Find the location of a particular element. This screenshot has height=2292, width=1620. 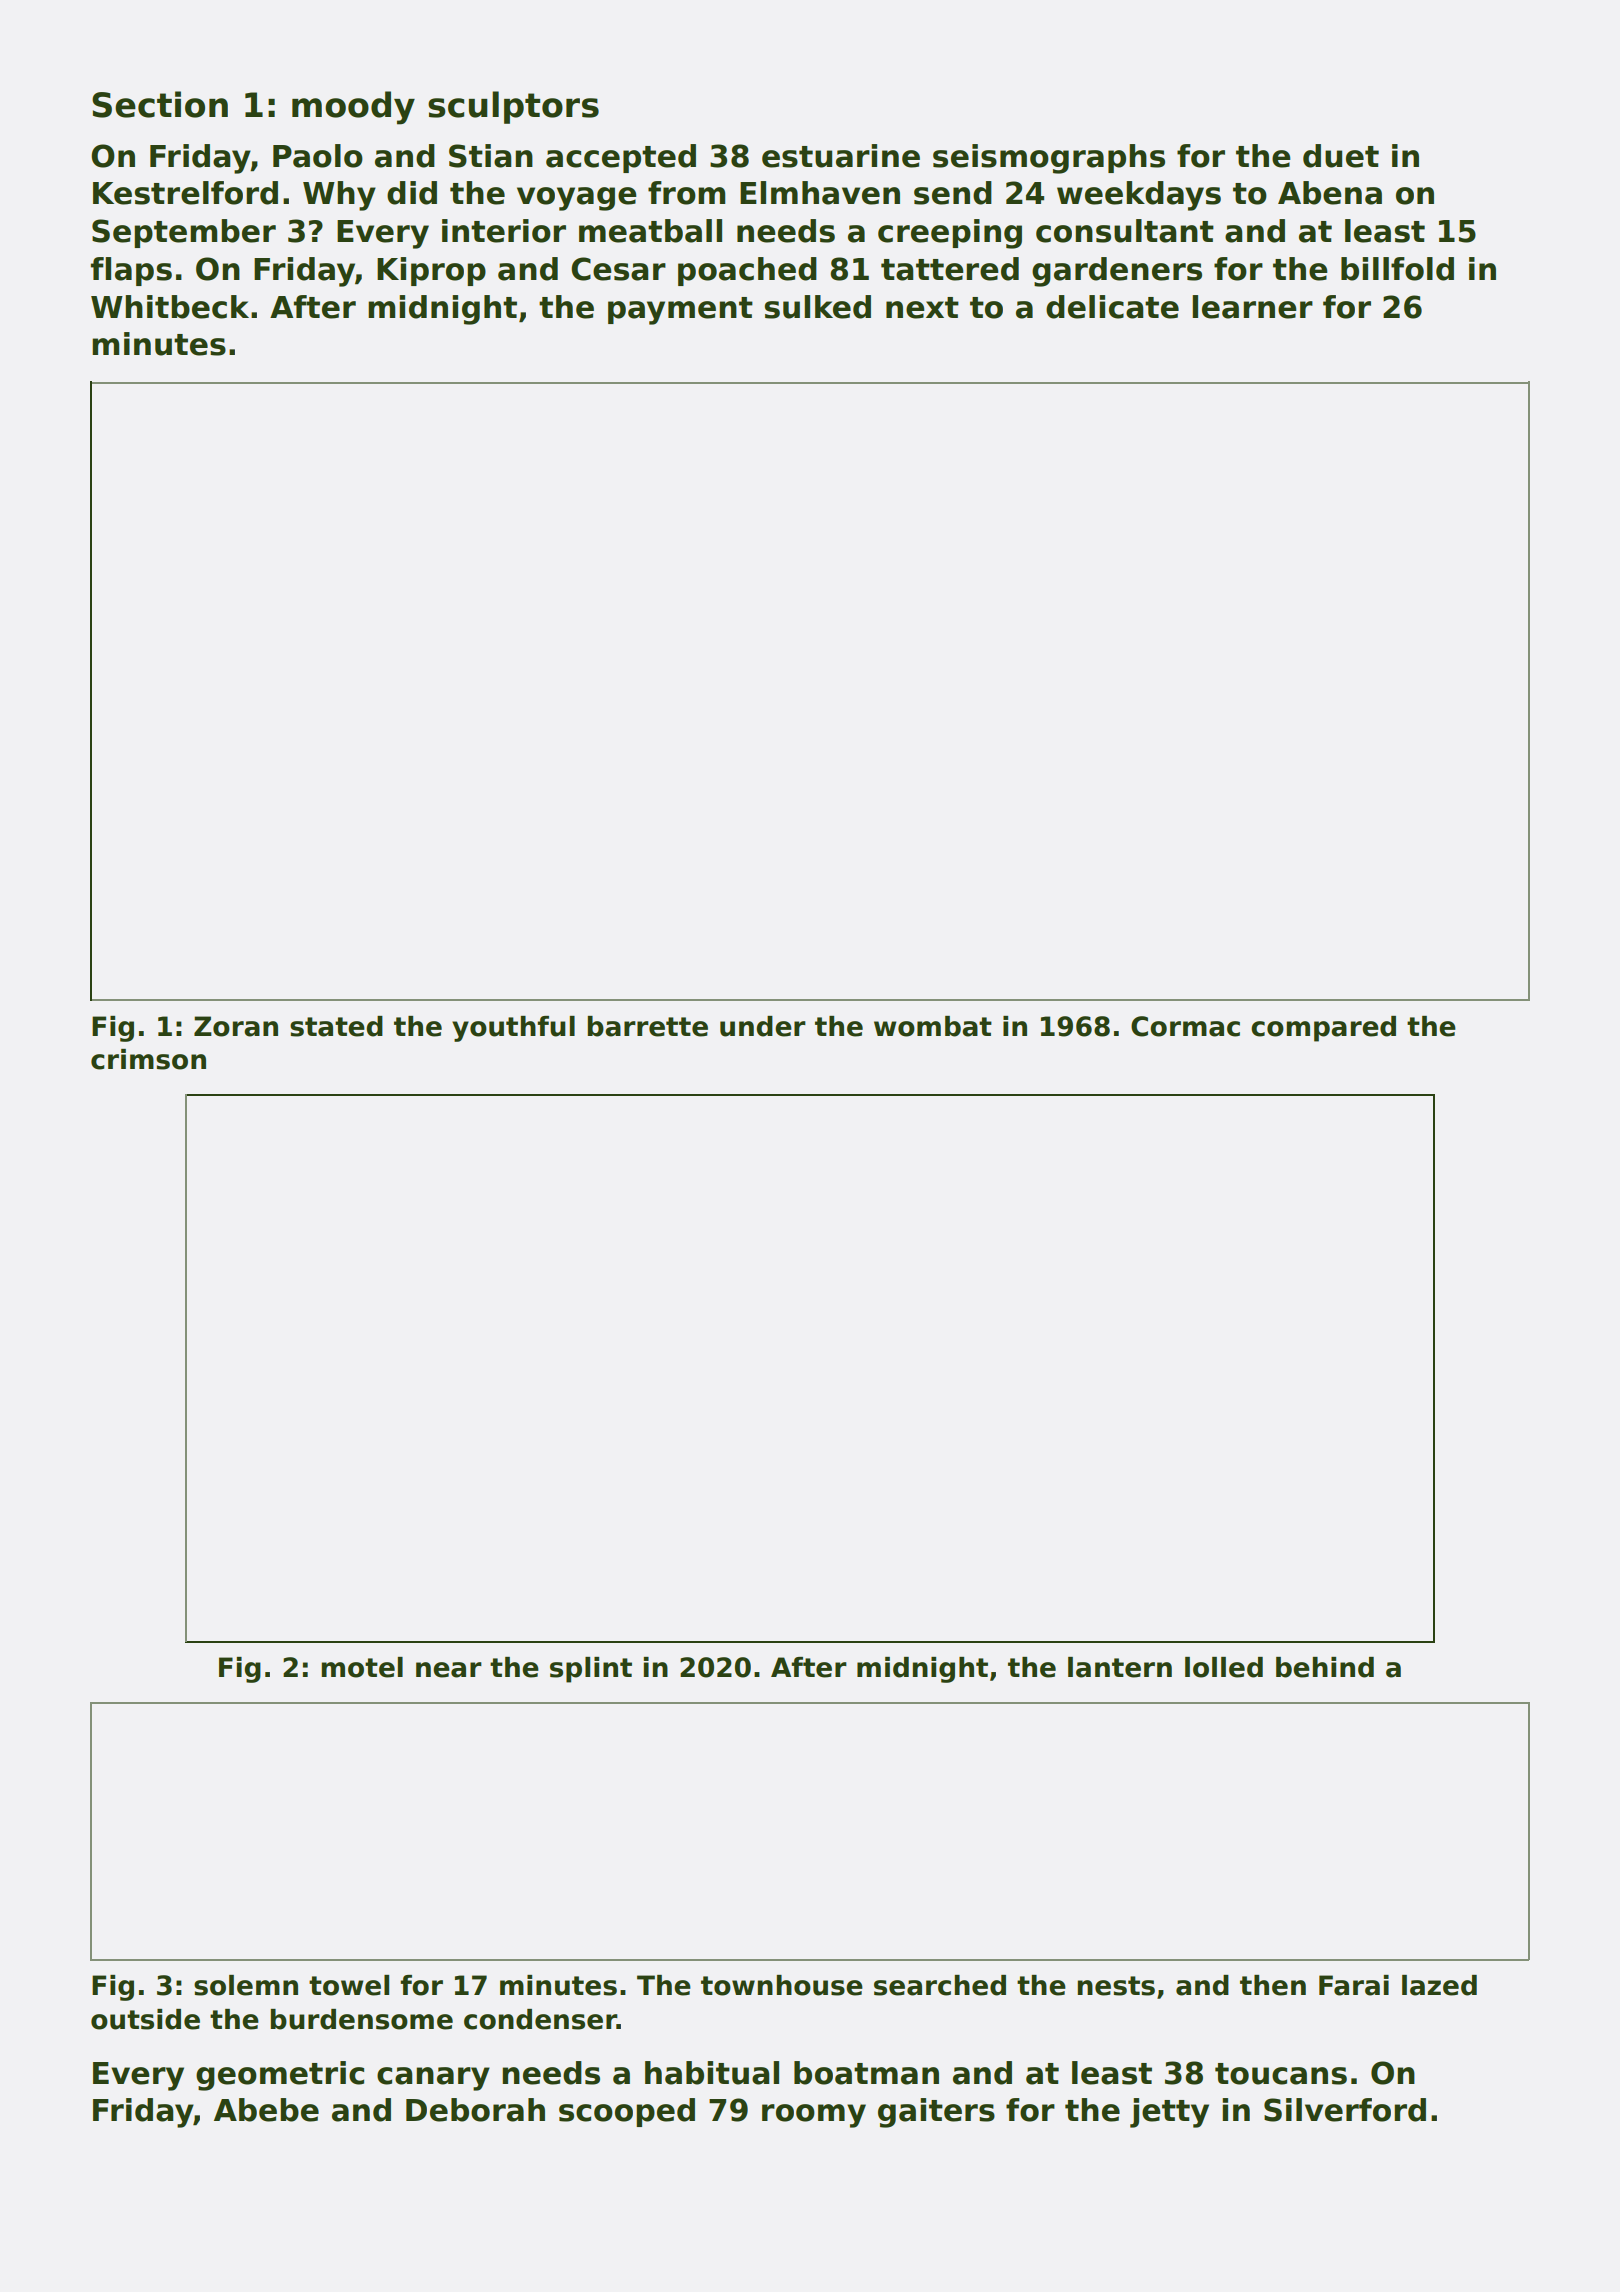

Whitbeck is located at coordinates (170, 307).
